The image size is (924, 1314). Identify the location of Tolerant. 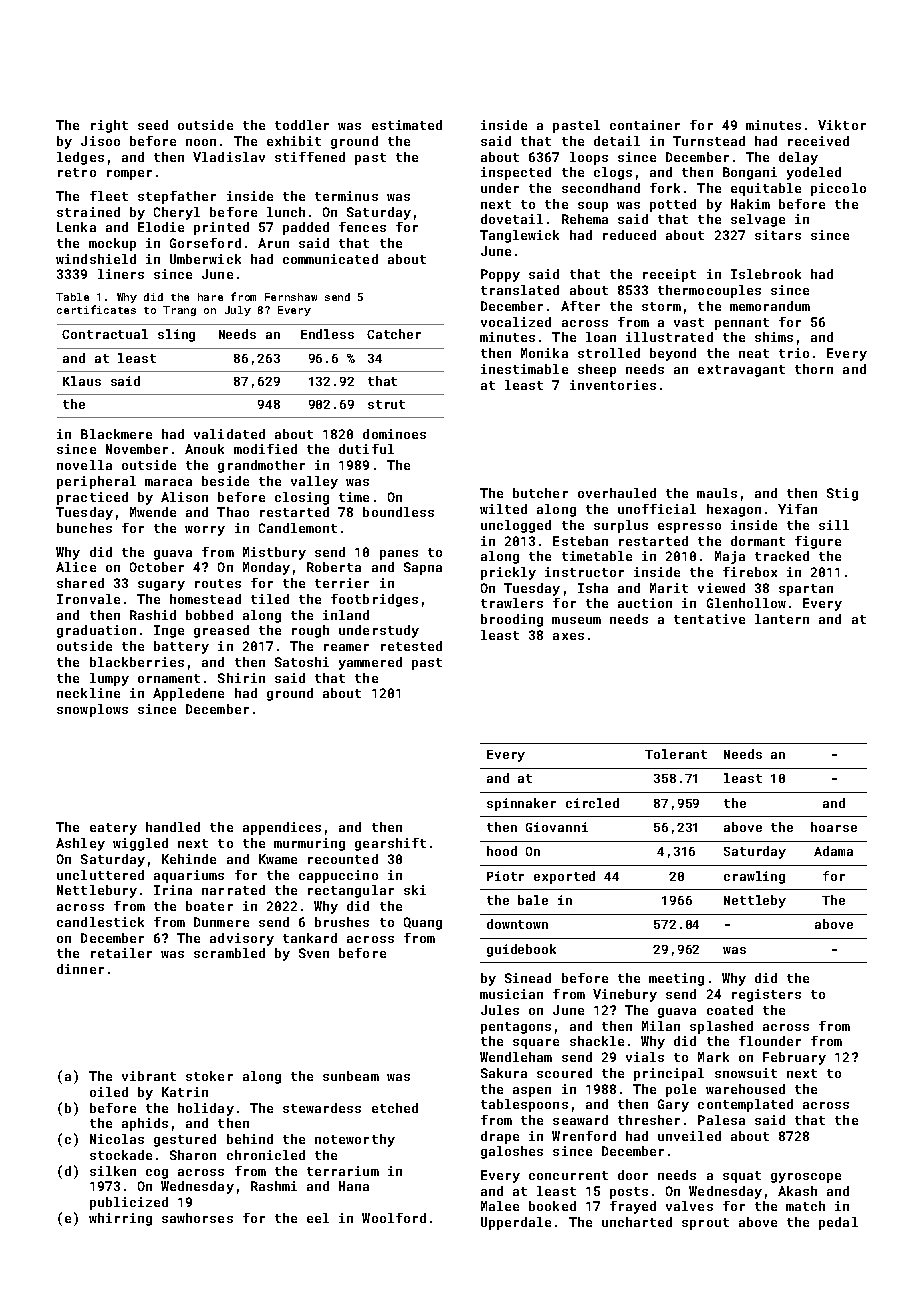
(676, 754).
